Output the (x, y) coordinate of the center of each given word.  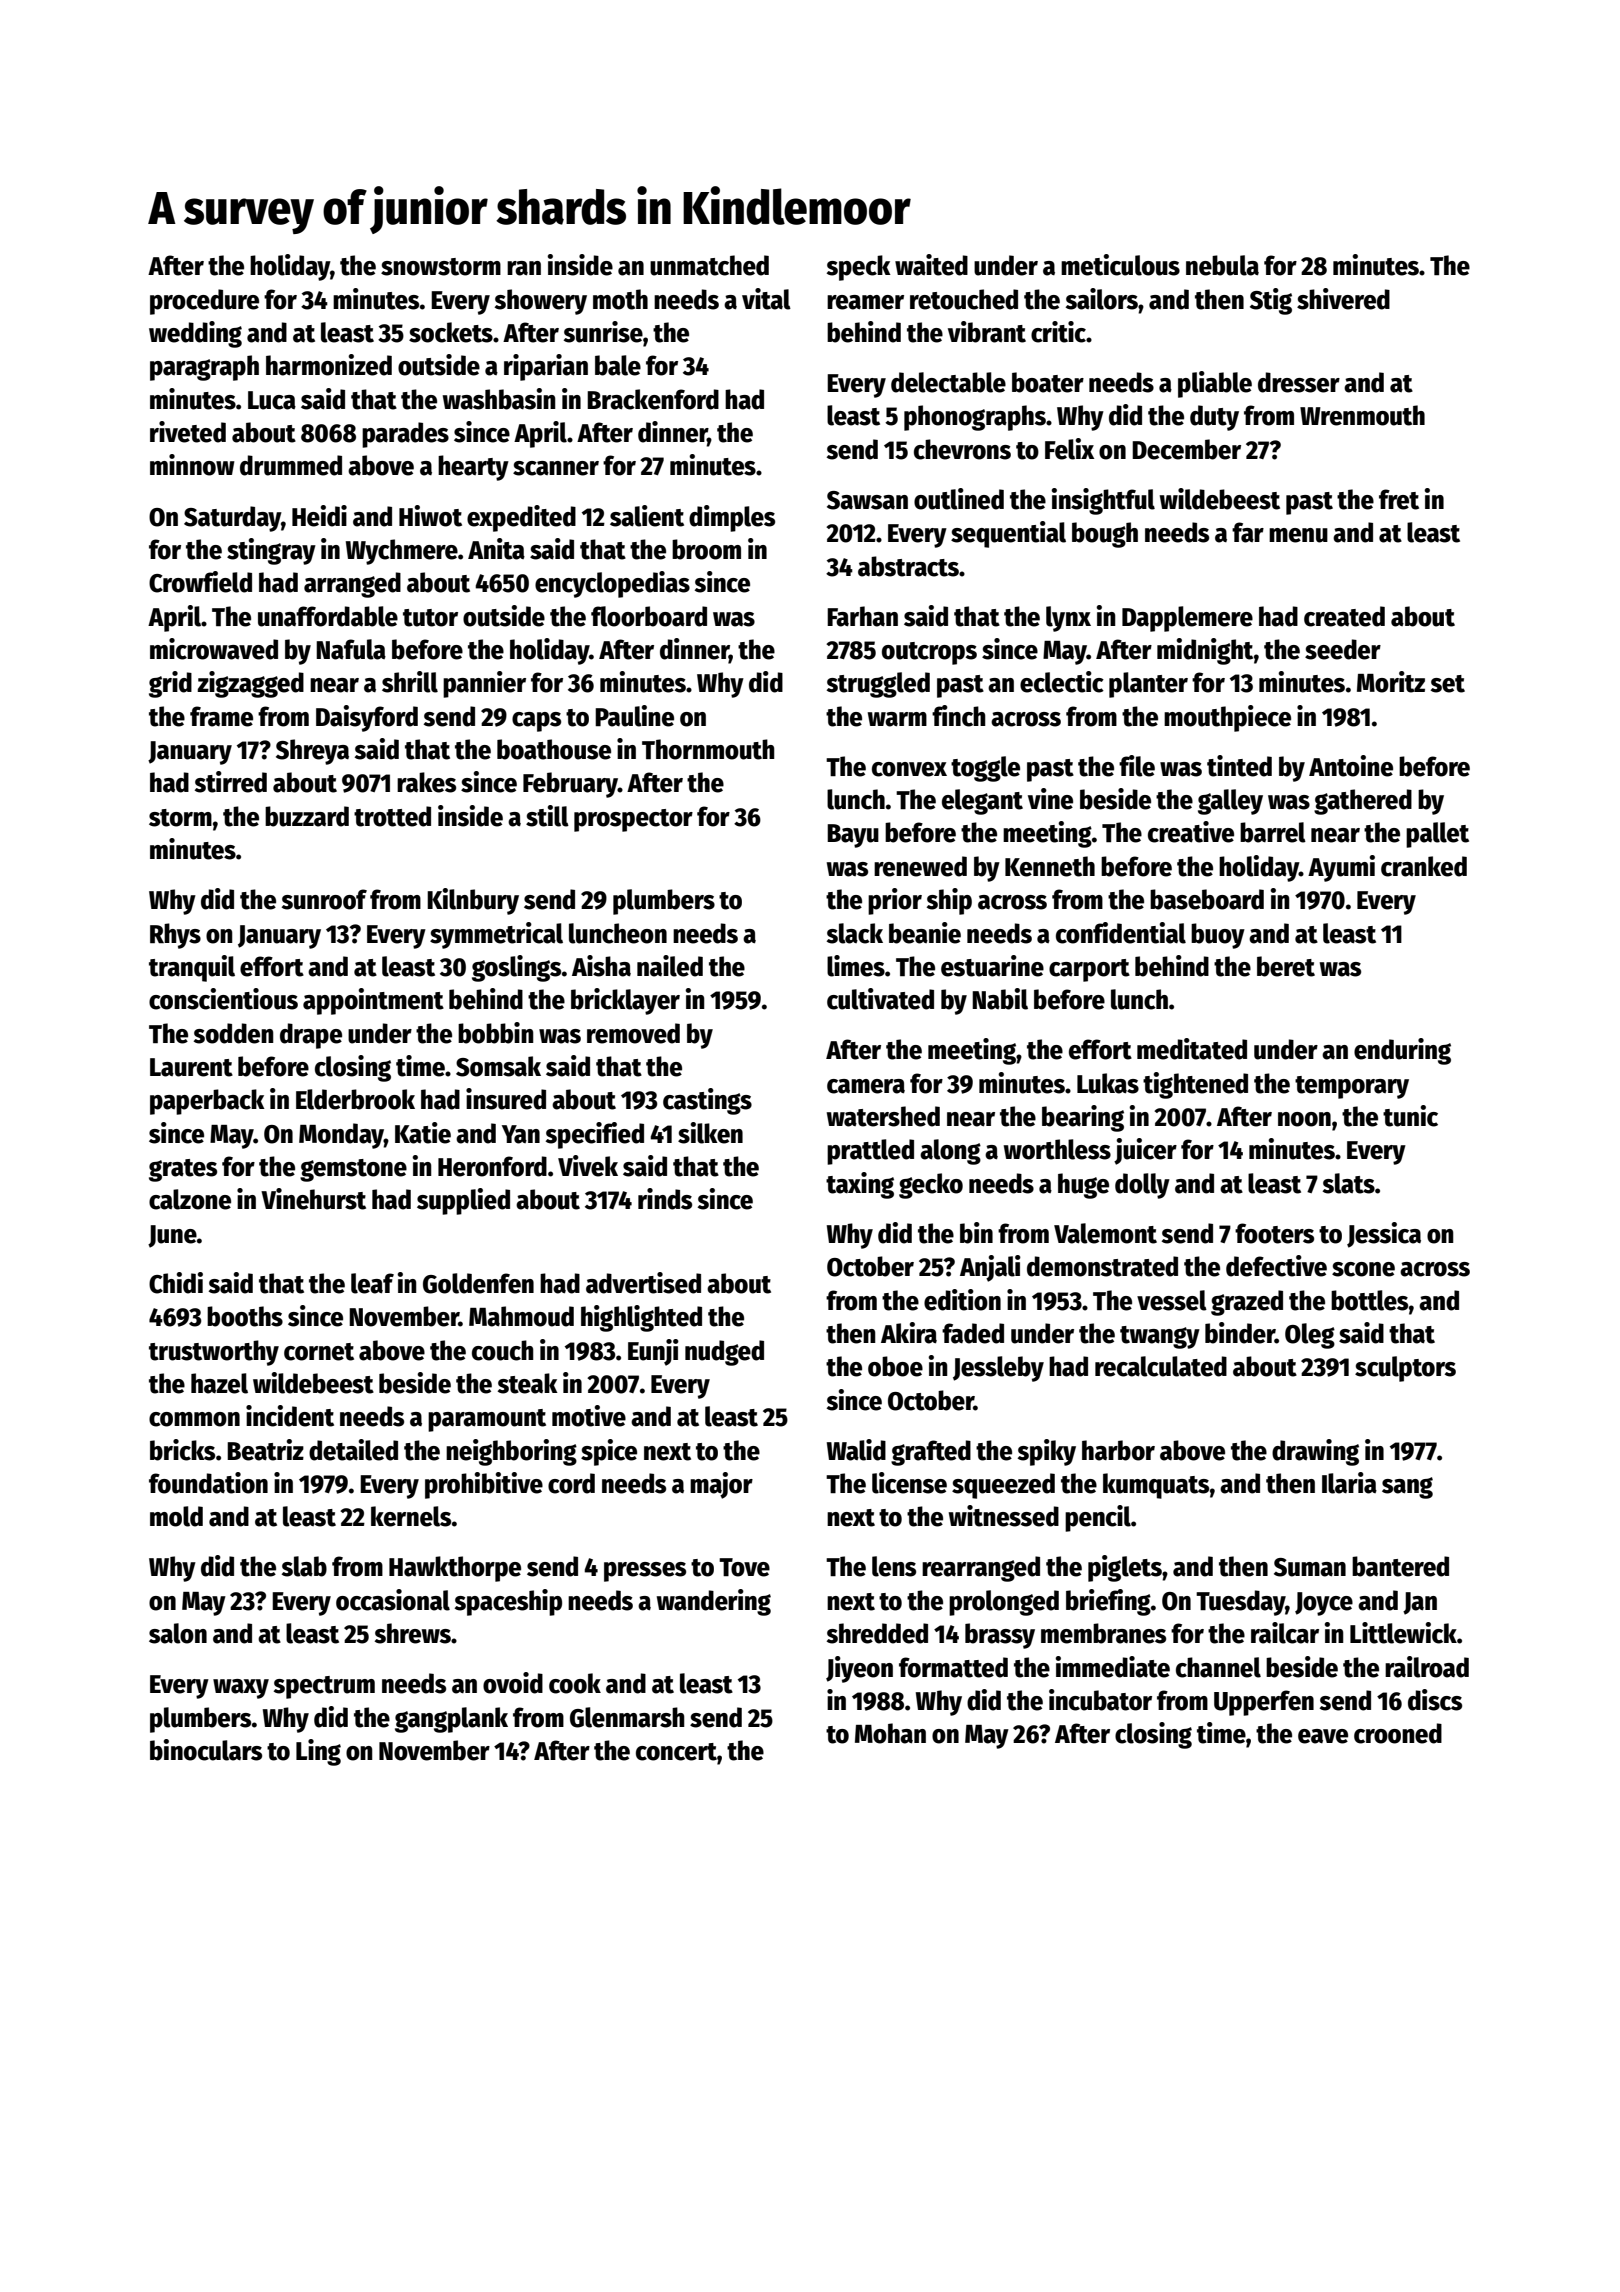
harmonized (329, 365)
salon (178, 1633)
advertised (643, 1283)
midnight (1205, 651)
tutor (430, 618)
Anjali (990, 1268)
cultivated (880, 999)
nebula (1222, 265)
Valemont (1105, 1233)
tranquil (192, 968)
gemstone (353, 1170)
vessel (1172, 1300)
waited (931, 265)
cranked (1424, 866)
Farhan (862, 616)
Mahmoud (521, 1316)
